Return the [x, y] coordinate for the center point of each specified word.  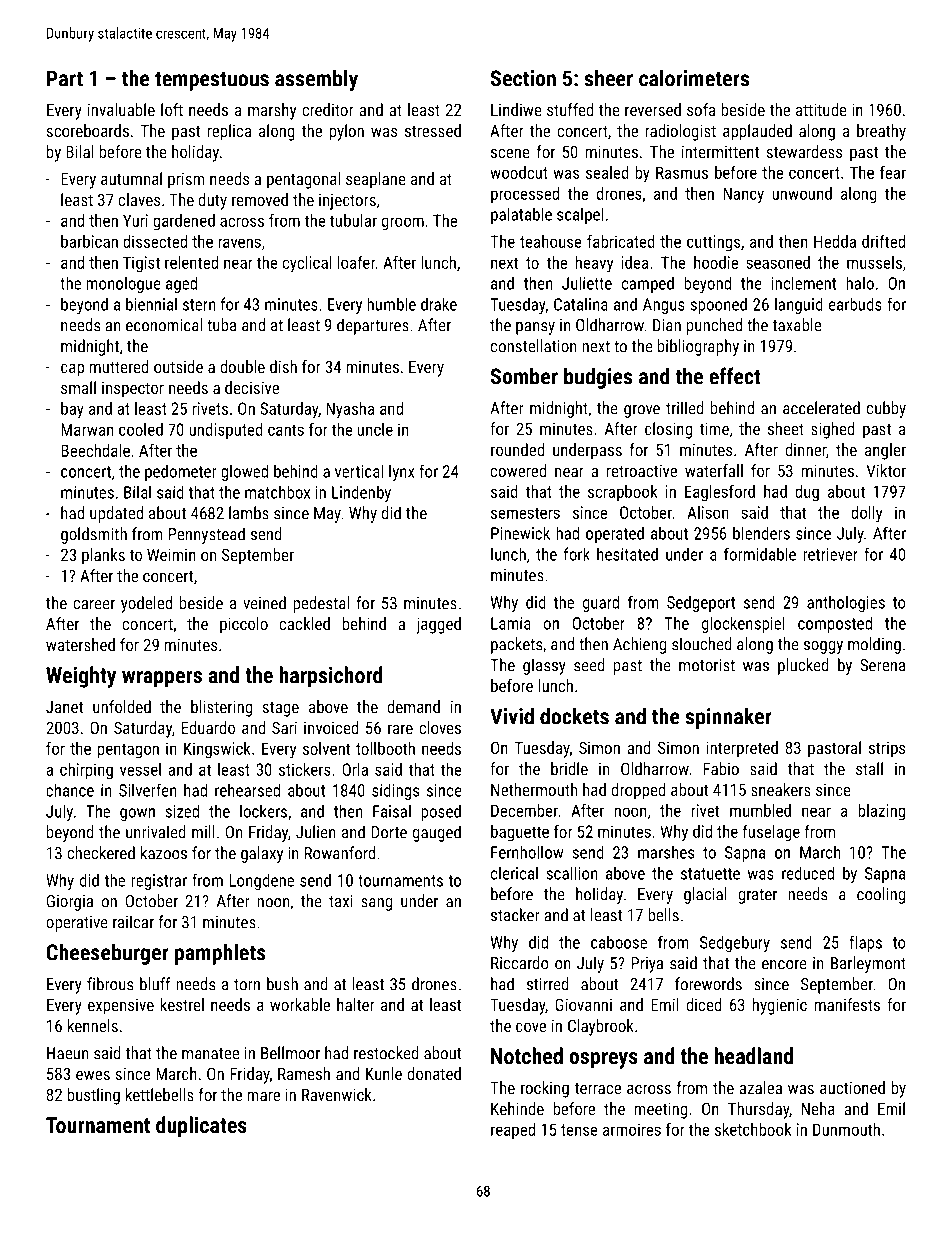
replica [229, 132]
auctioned [852, 1087]
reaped [513, 1131]
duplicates [201, 1127]
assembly [316, 80]
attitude [821, 109]
